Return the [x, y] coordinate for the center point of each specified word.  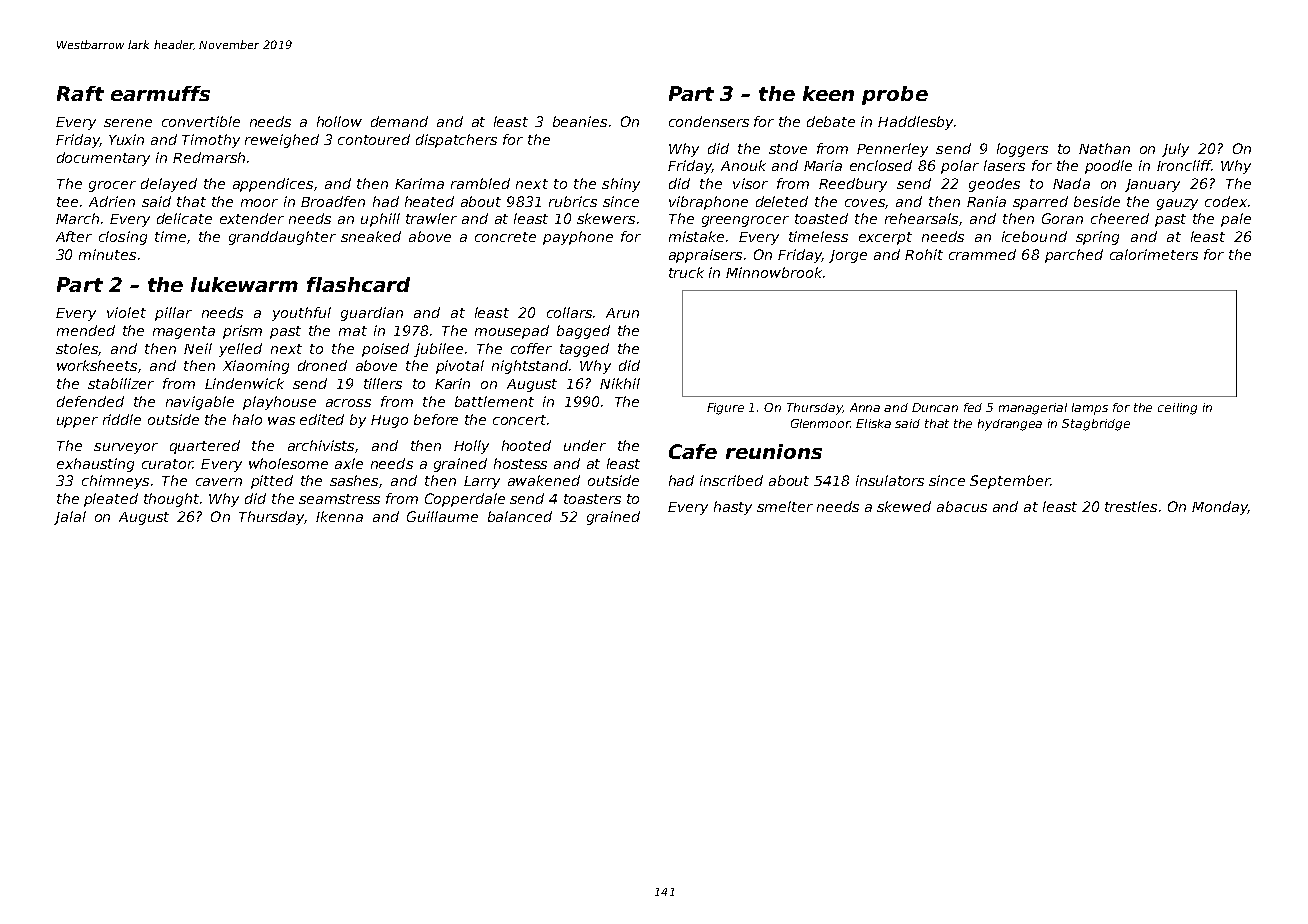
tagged [584, 350]
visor [750, 183]
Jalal [70, 518]
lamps [1090, 409]
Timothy [211, 141]
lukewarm [244, 284]
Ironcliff [1184, 165]
